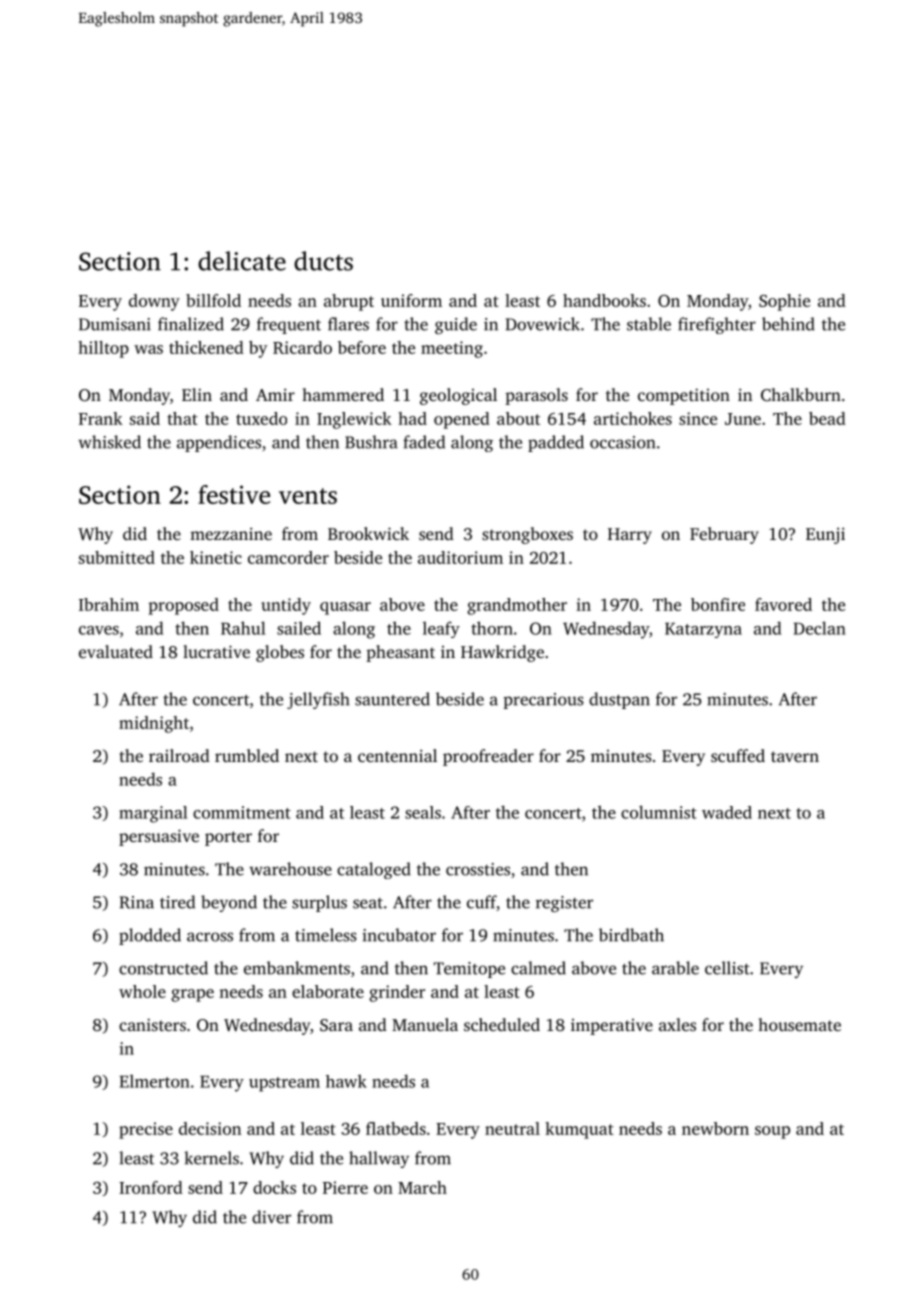 This page has height=1308, width=924. Describe the element at coordinates (604, 300) in the page. I see `handbooks` at that location.
